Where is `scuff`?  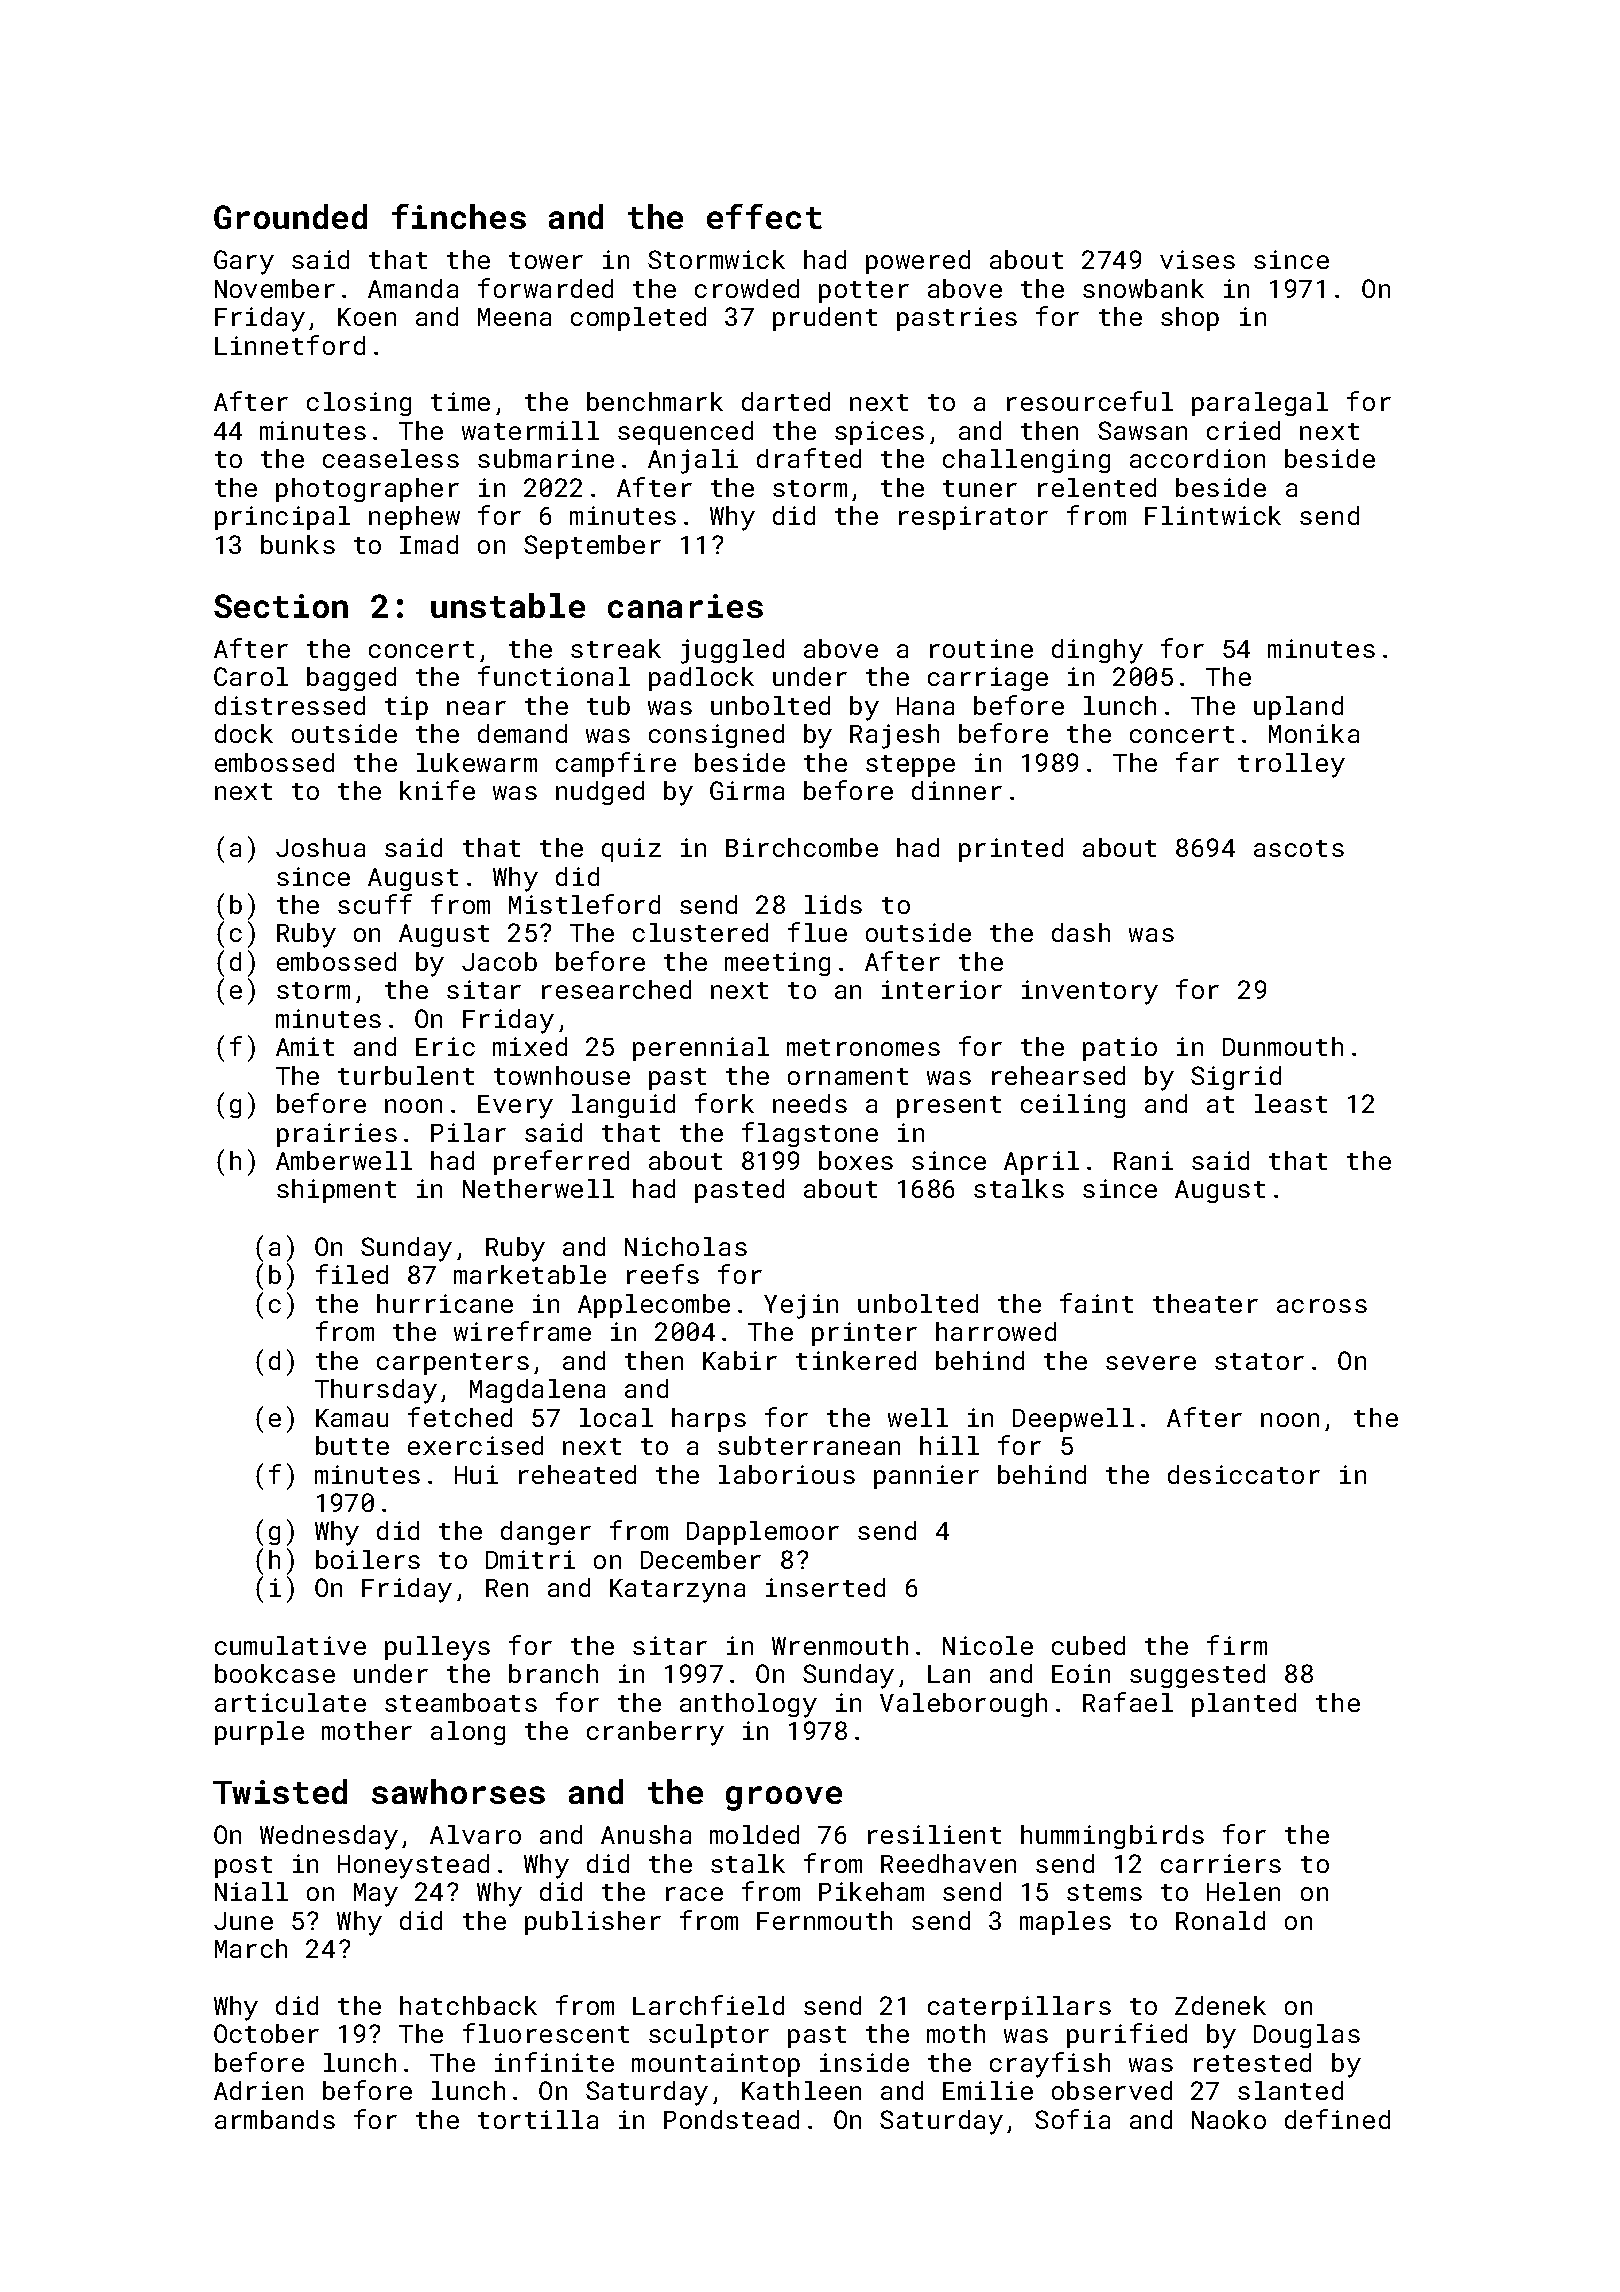
scuff is located at coordinates (375, 904).
